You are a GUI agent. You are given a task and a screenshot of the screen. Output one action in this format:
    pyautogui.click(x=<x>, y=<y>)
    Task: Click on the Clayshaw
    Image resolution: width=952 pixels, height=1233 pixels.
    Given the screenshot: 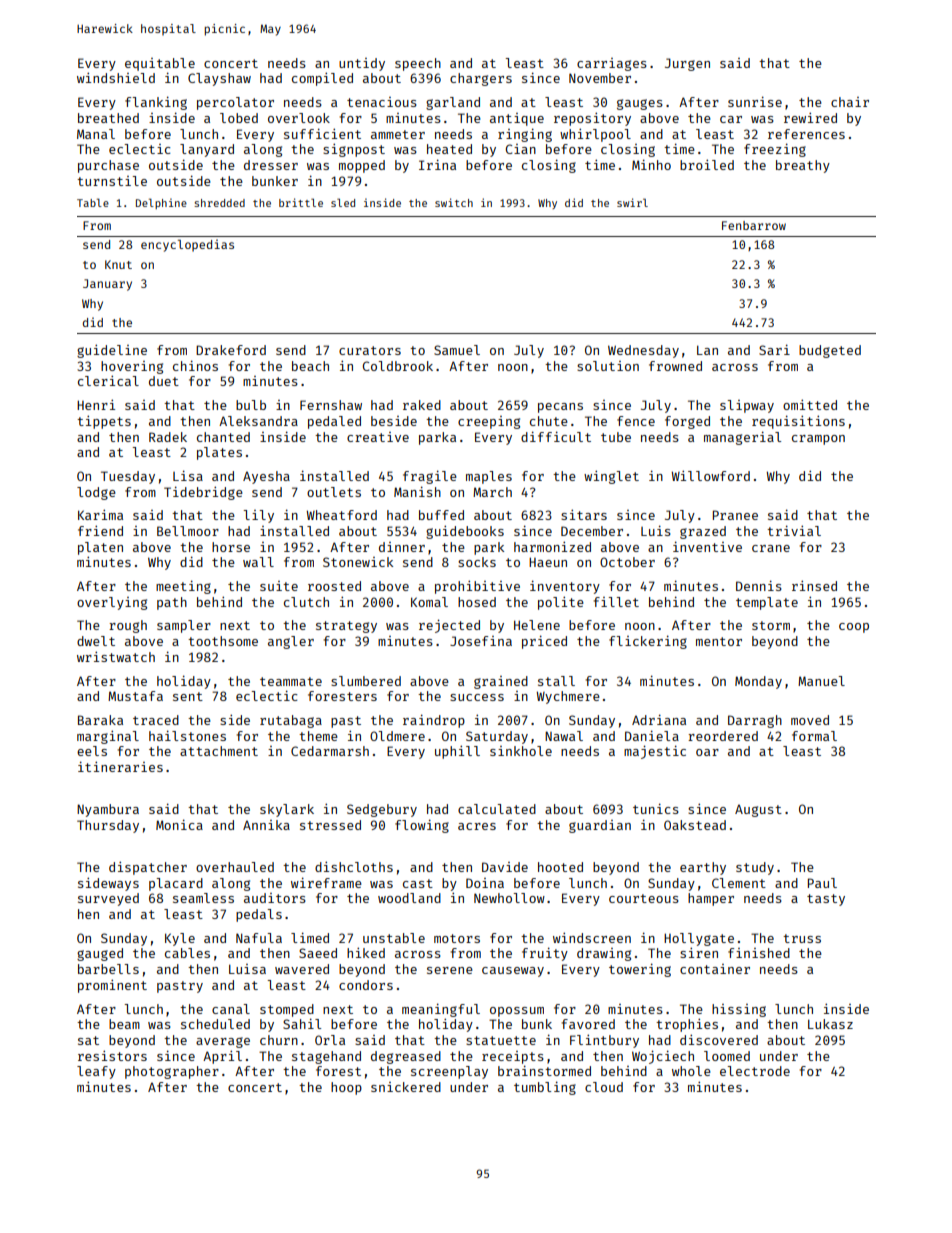 What is the action you would take?
    pyautogui.click(x=219, y=79)
